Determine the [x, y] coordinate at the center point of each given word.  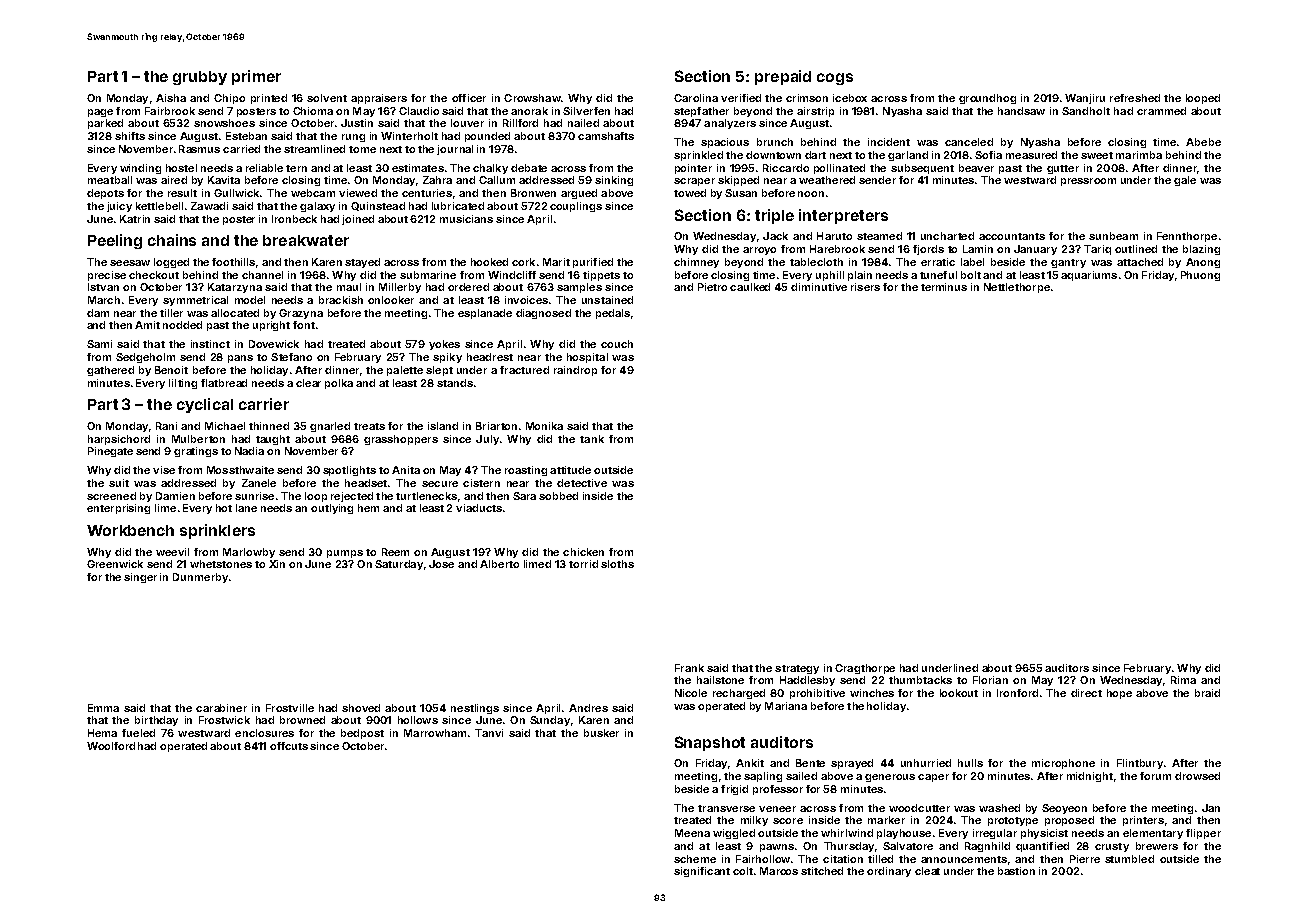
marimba [1139, 155]
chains [172, 240]
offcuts [289, 746]
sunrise [254, 496]
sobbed [558, 496]
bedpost [362, 734]
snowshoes [224, 123]
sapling [763, 777]
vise [164, 470]
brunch [775, 142]
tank [592, 439]
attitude [570, 470]
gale [1185, 181]
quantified [1042, 847]
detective [582, 483]
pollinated [839, 169]
